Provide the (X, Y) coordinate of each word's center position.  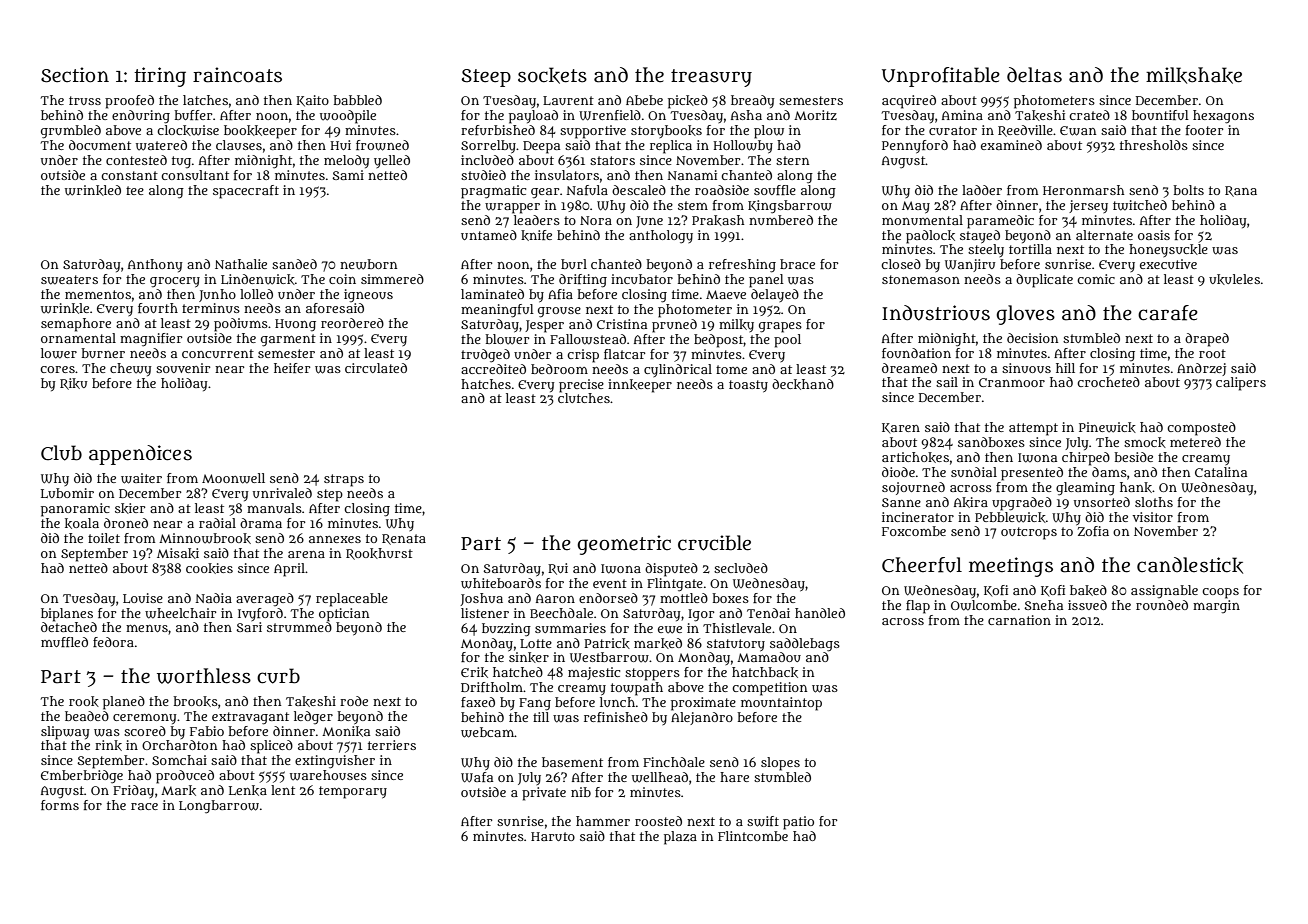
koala (82, 523)
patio (798, 823)
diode (898, 472)
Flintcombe (753, 836)
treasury (711, 78)
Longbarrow (219, 807)
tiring (160, 77)
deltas (1034, 75)
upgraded (1022, 504)
